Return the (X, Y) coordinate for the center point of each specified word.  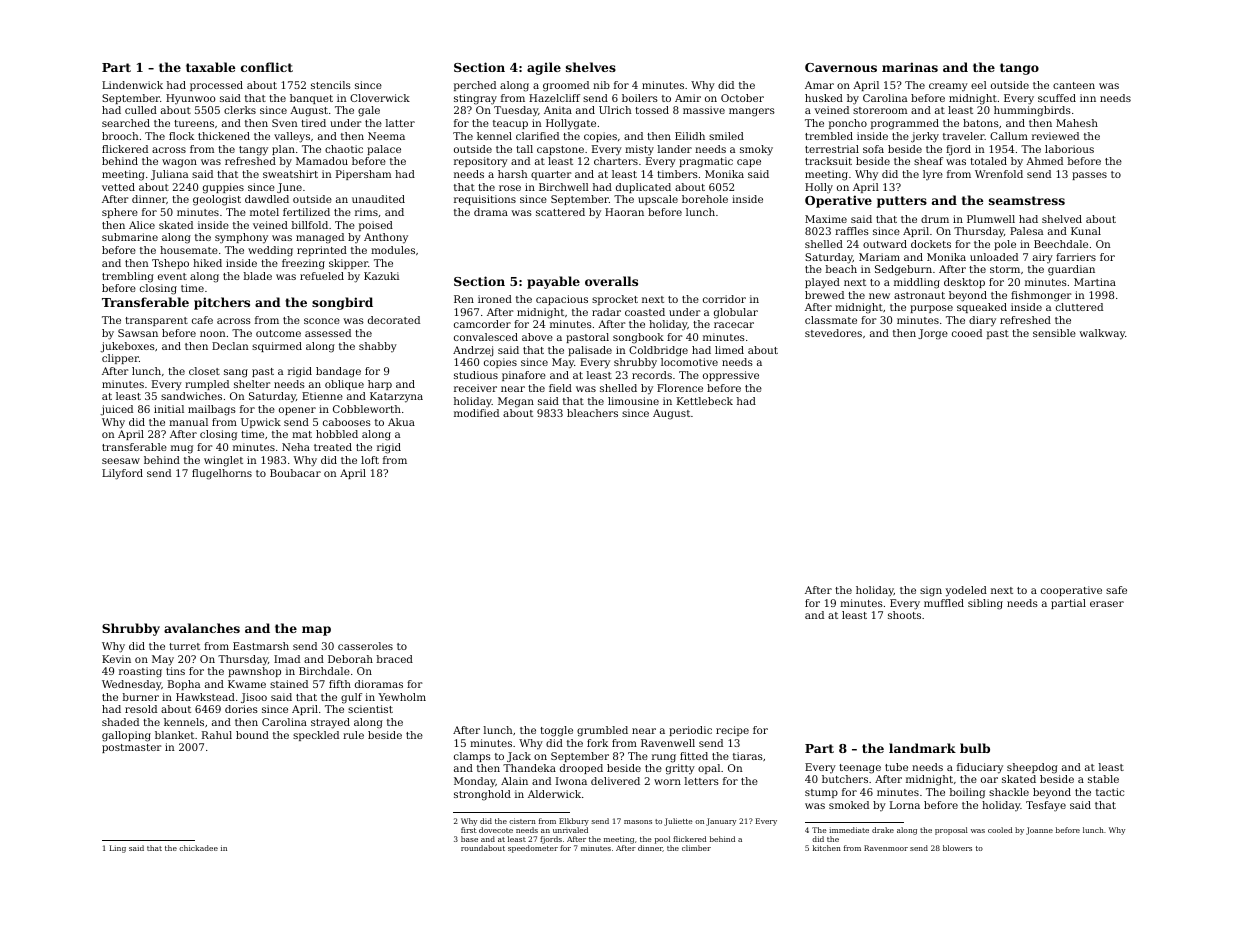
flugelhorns (222, 474)
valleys (292, 137)
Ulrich (615, 110)
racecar (734, 325)
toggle (556, 731)
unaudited (378, 199)
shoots (904, 615)
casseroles (365, 646)
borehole (705, 199)
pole (1005, 245)
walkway (1102, 334)
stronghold (482, 795)
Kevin (116, 659)
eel (979, 85)
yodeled (966, 591)
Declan (230, 346)
